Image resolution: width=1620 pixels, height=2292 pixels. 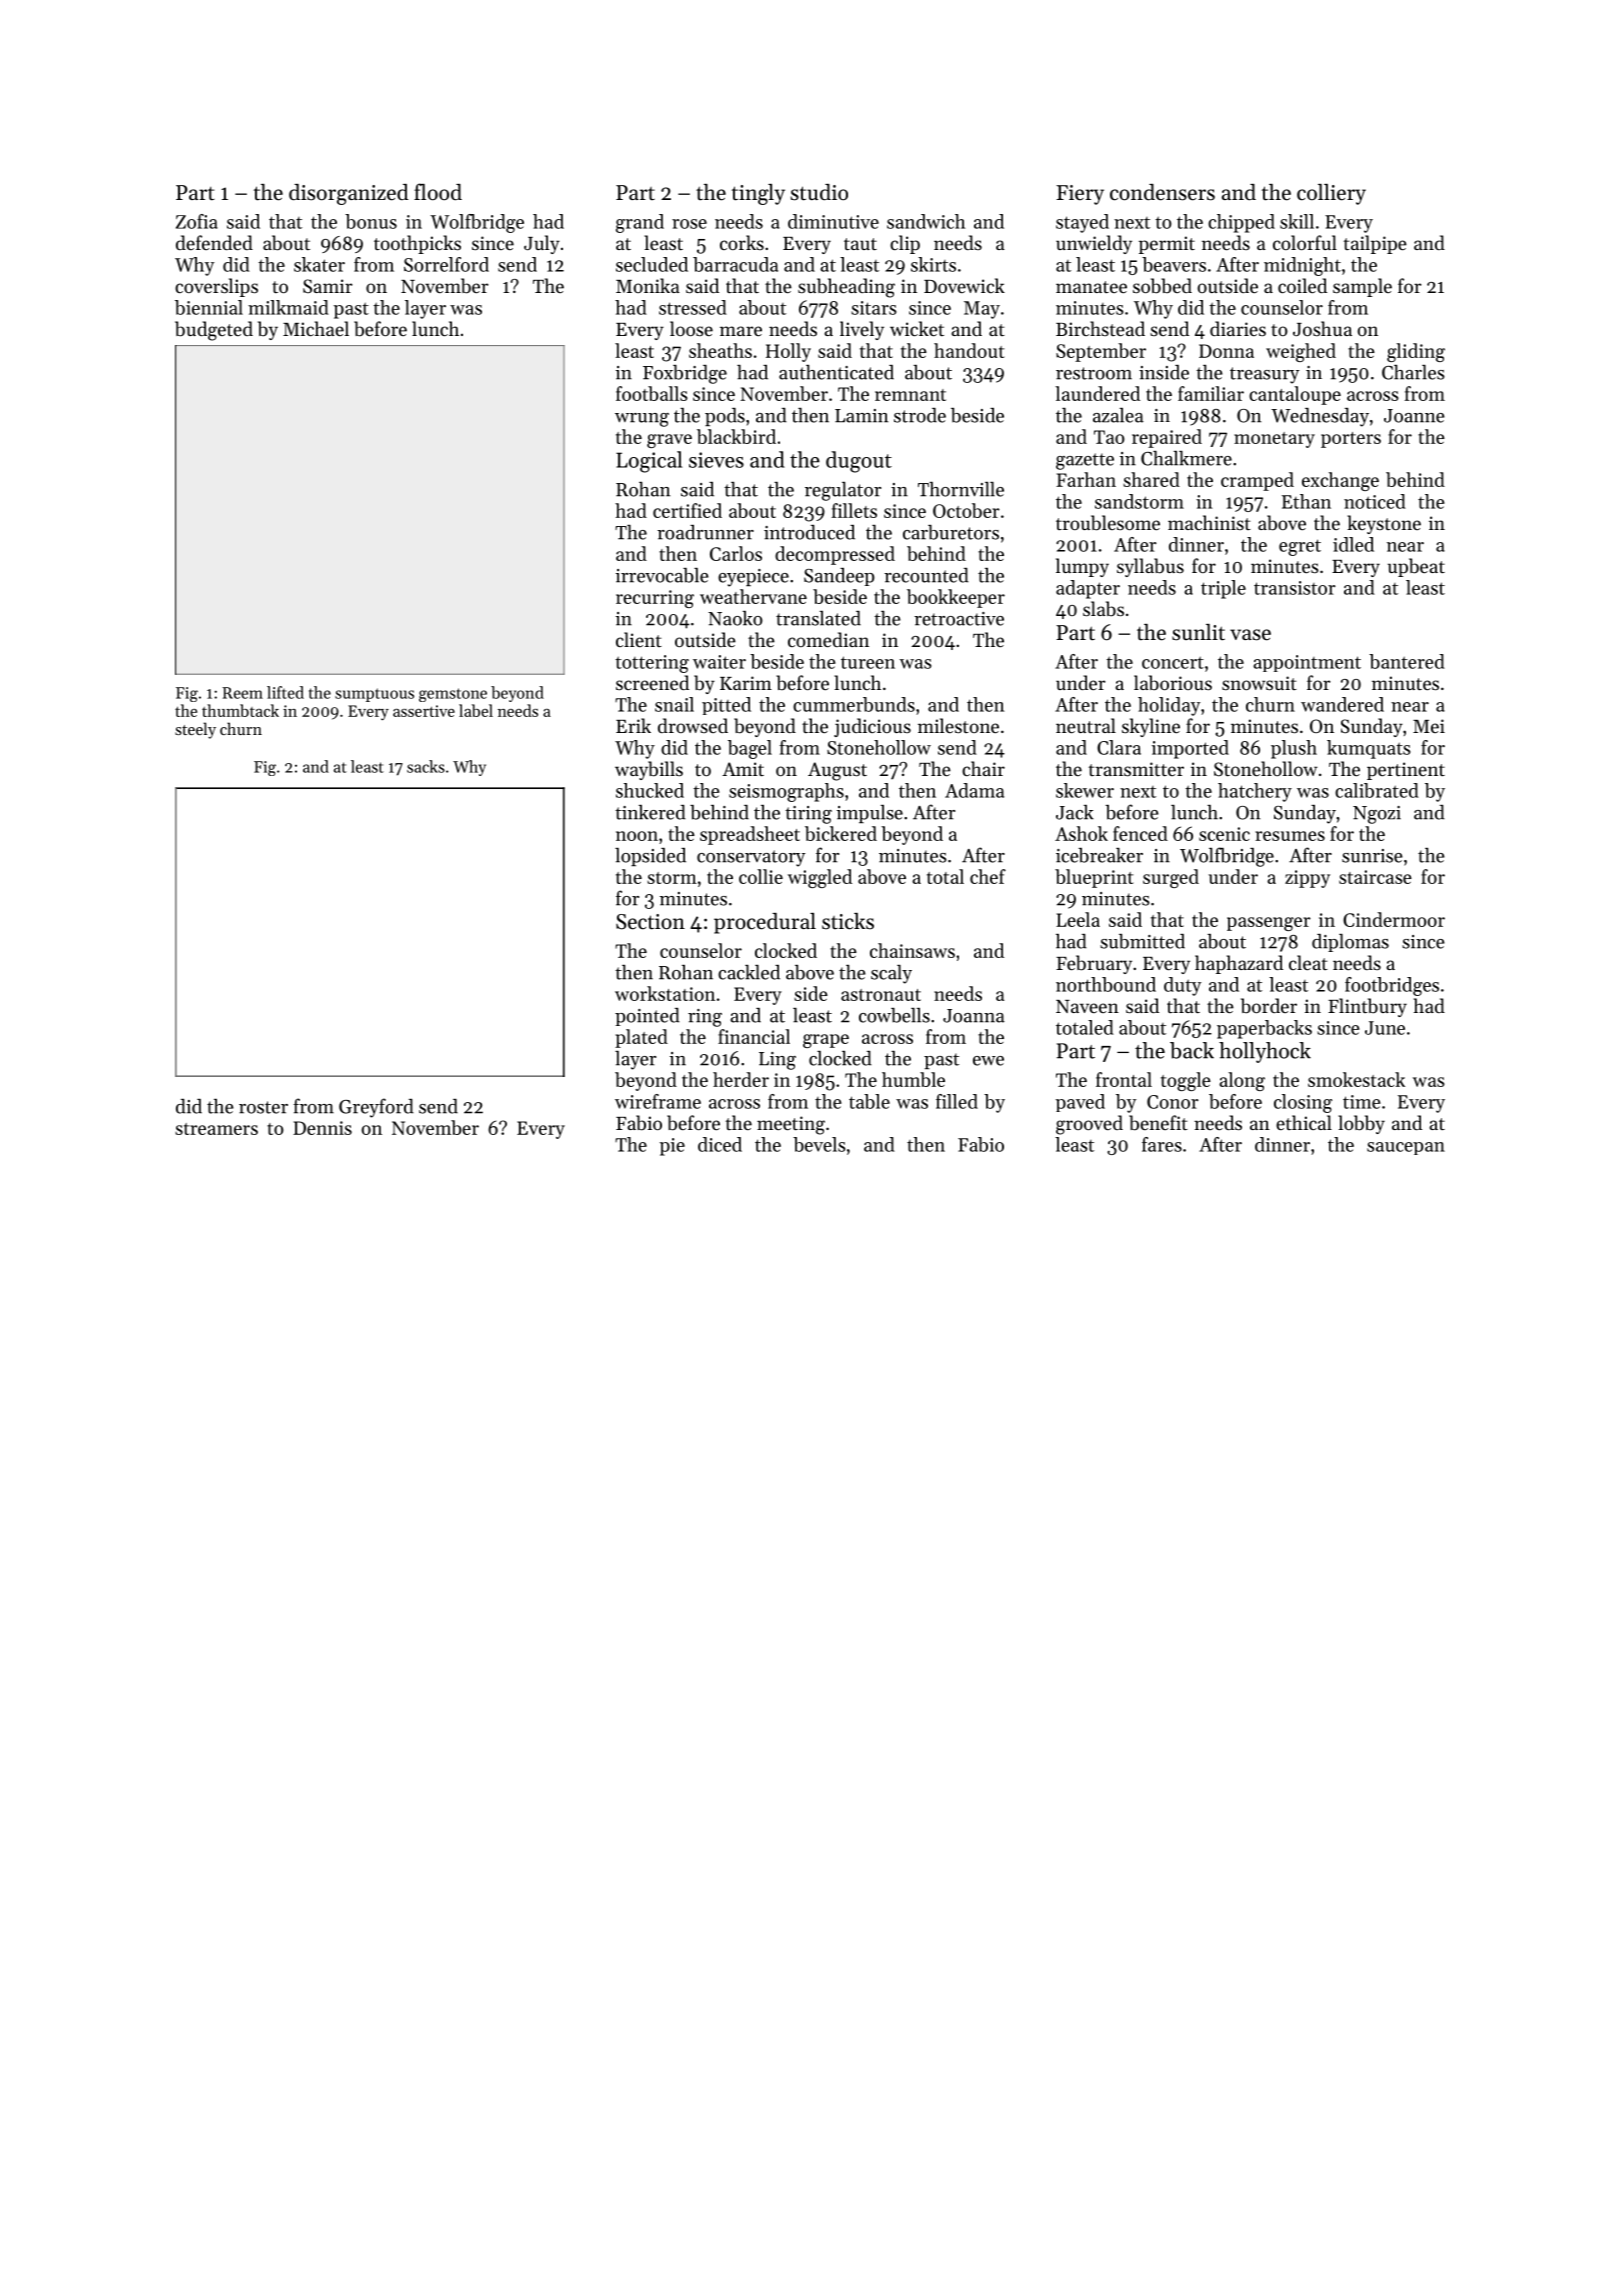 I want to click on shucked, so click(x=650, y=790).
